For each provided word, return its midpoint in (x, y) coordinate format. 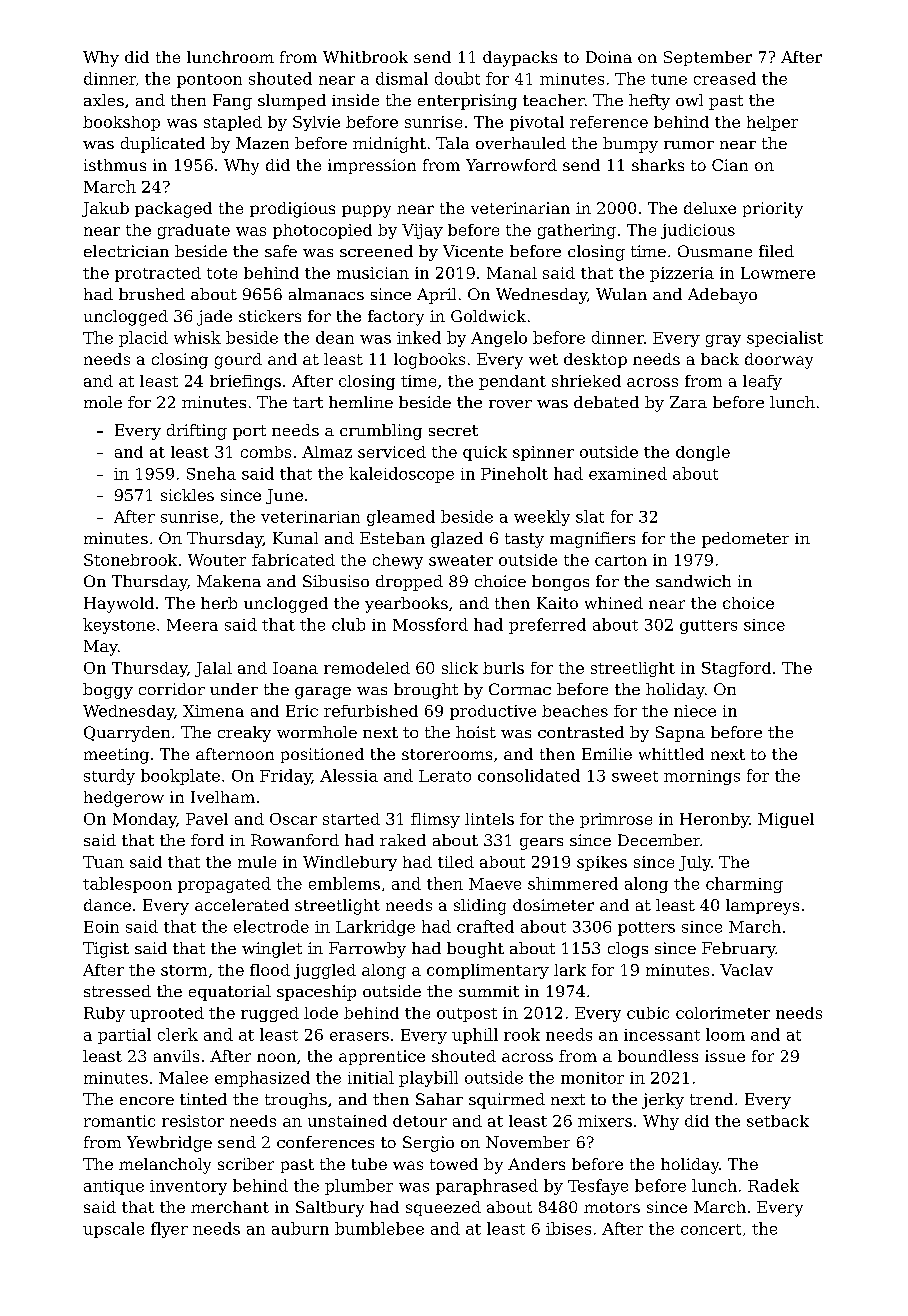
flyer (169, 1230)
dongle (703, 453)
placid (143, 339)
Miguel (786, 820)
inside (355, 100)
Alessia (349, 775)
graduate (194, 231)
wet (543, 359)
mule (257, 862)
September (708, 58)
